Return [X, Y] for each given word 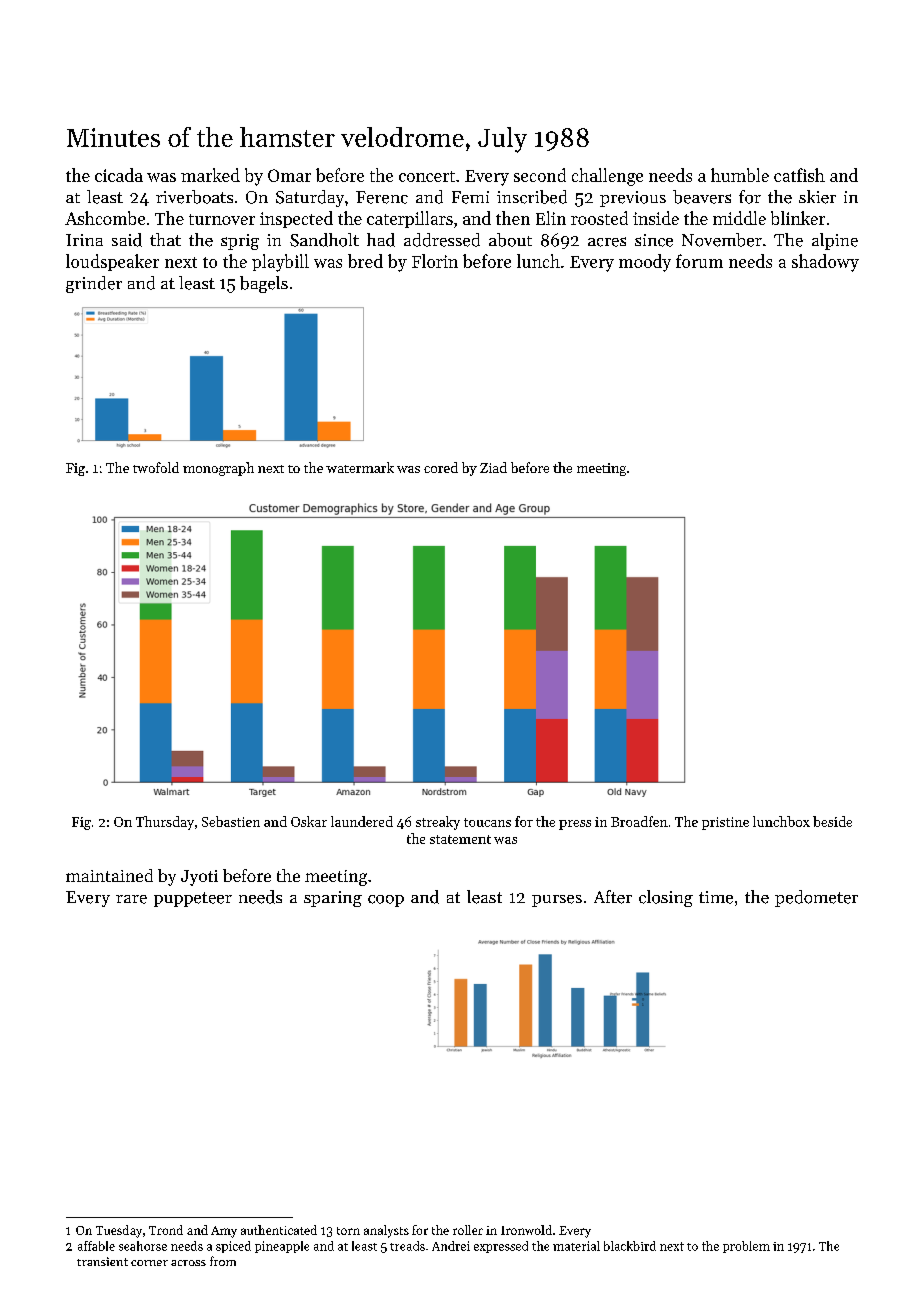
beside [832, 821]
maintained [109, 875]
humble [740, 175]
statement [460, 839]
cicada [119, 175]
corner [149, 1263]
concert [427, 176]
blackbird [630, 1246]
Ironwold [526, 1230]
